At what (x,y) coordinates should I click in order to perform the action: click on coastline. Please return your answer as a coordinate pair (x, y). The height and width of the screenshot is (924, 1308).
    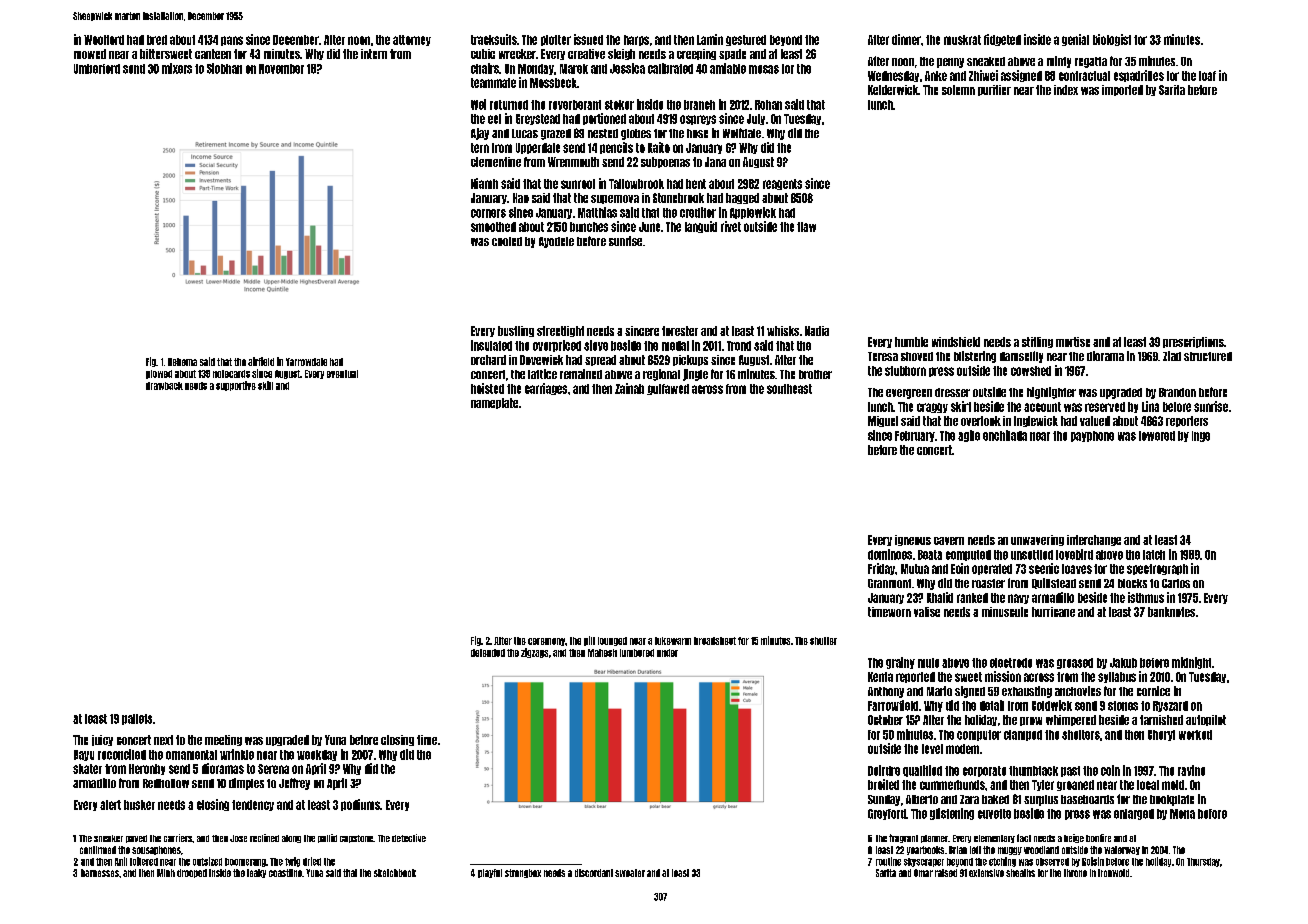
    Looking at the image, I should click on (285, 873).
